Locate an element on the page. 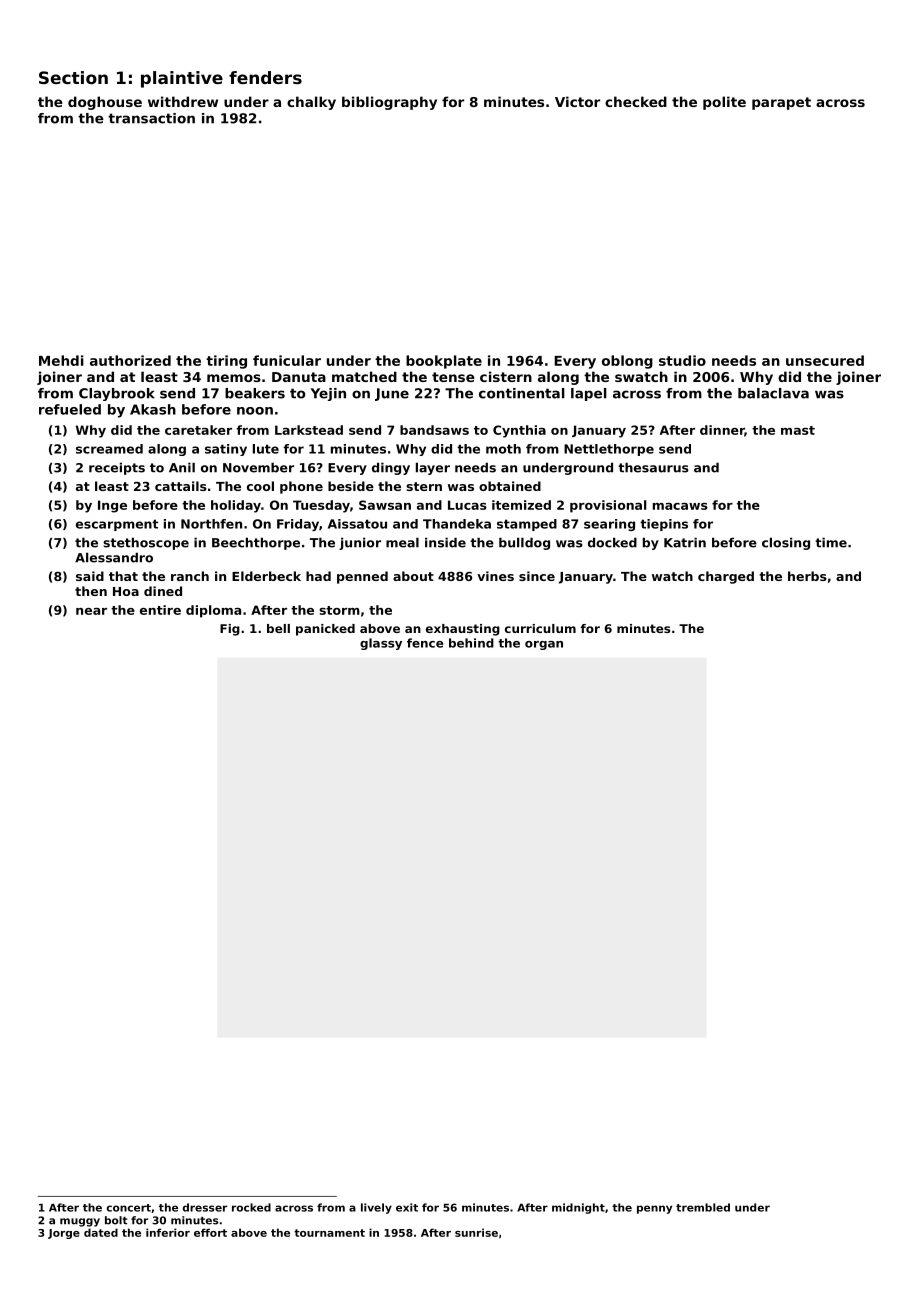 The image size is (924, 1308). time is located at coordinates (831, 542).
